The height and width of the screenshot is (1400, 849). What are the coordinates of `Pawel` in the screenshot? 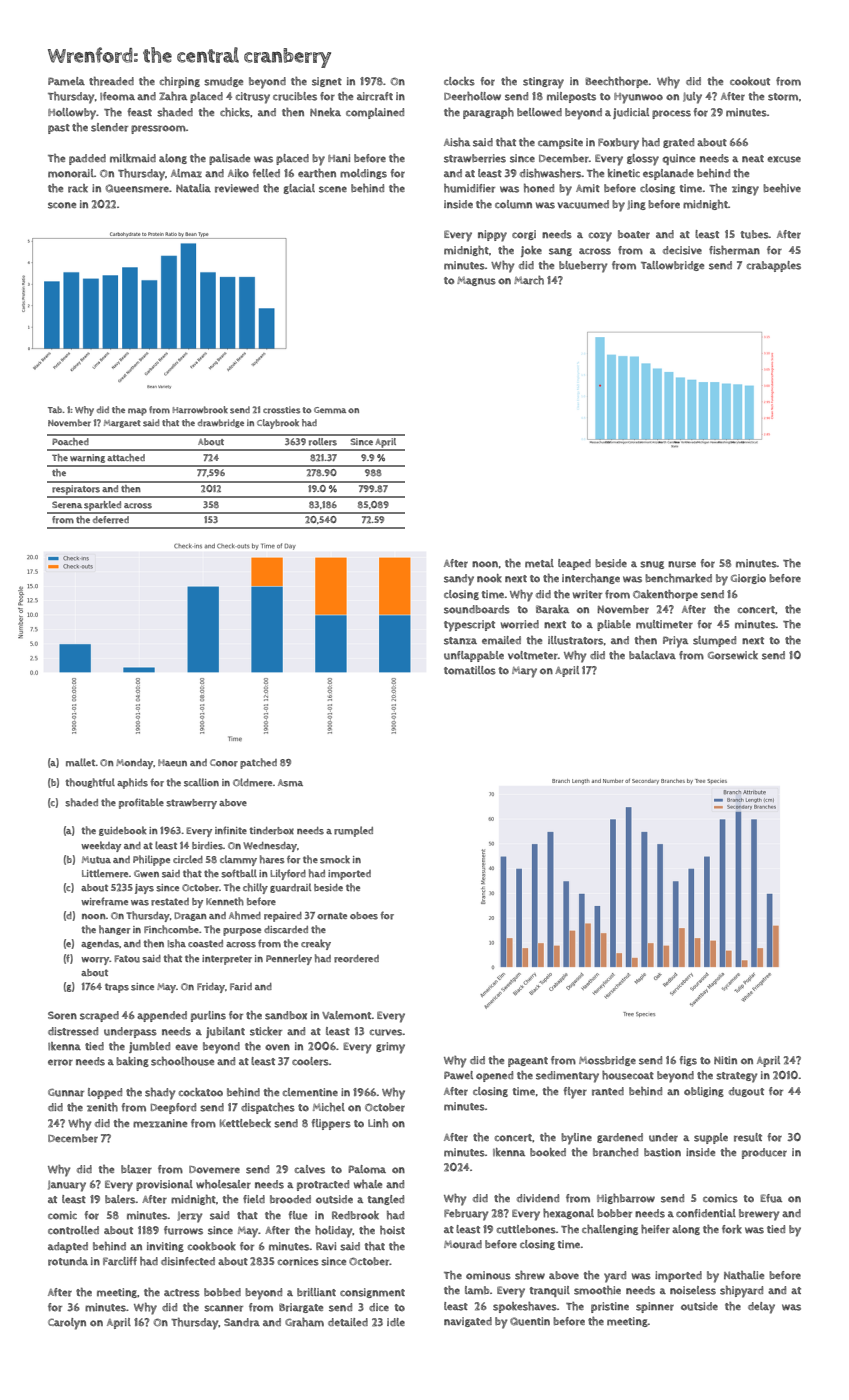 It's located at (458, 1075).
